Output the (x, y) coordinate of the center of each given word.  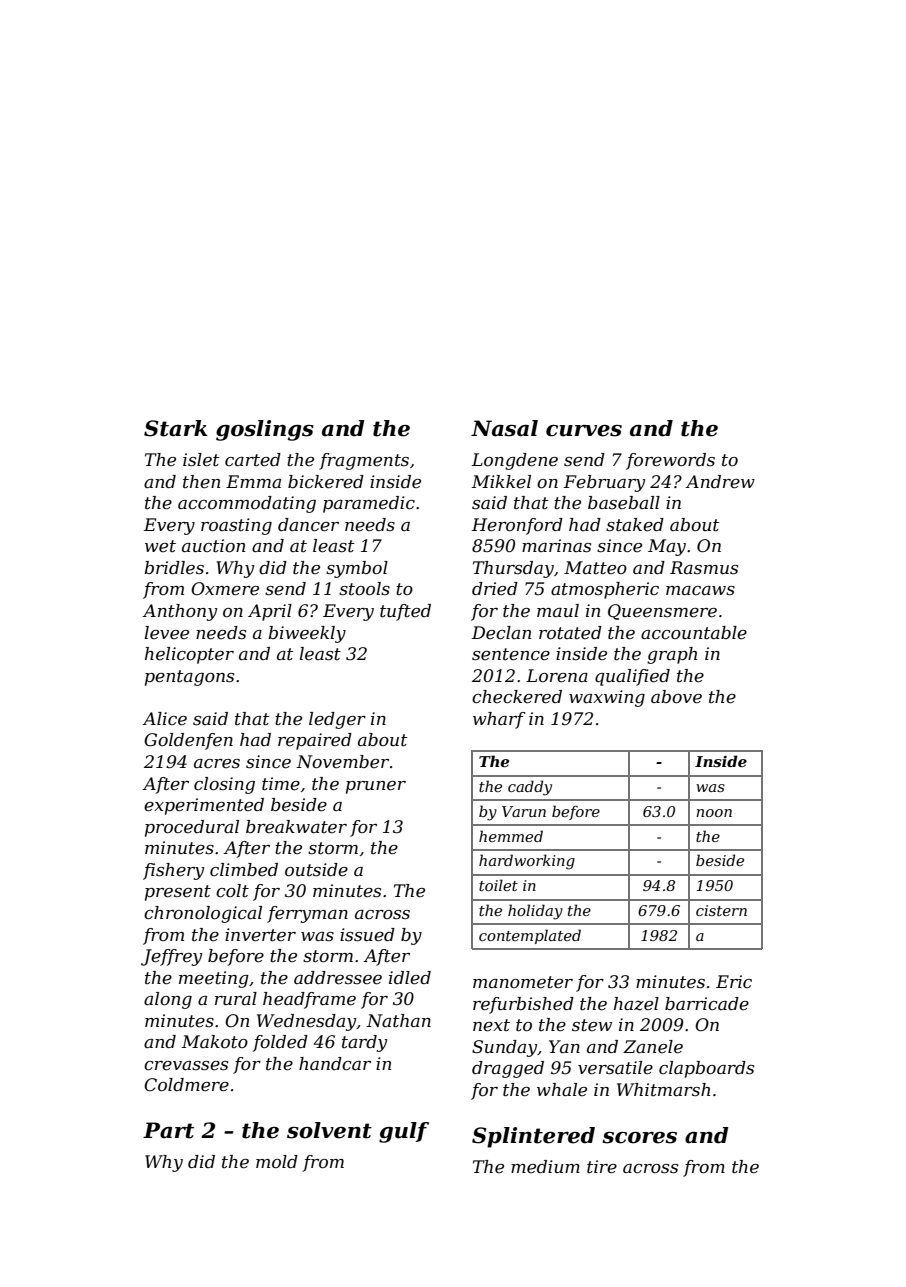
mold (277, 1161)
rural (236, 998)
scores (639, 1138)
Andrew (720, 482)
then (201, 482)
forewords (670, 461)
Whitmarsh (663, 1089)
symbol (357, 569)
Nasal (504, 428)
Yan (564, 1046)
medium (545, 1166)
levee (166, 632)
